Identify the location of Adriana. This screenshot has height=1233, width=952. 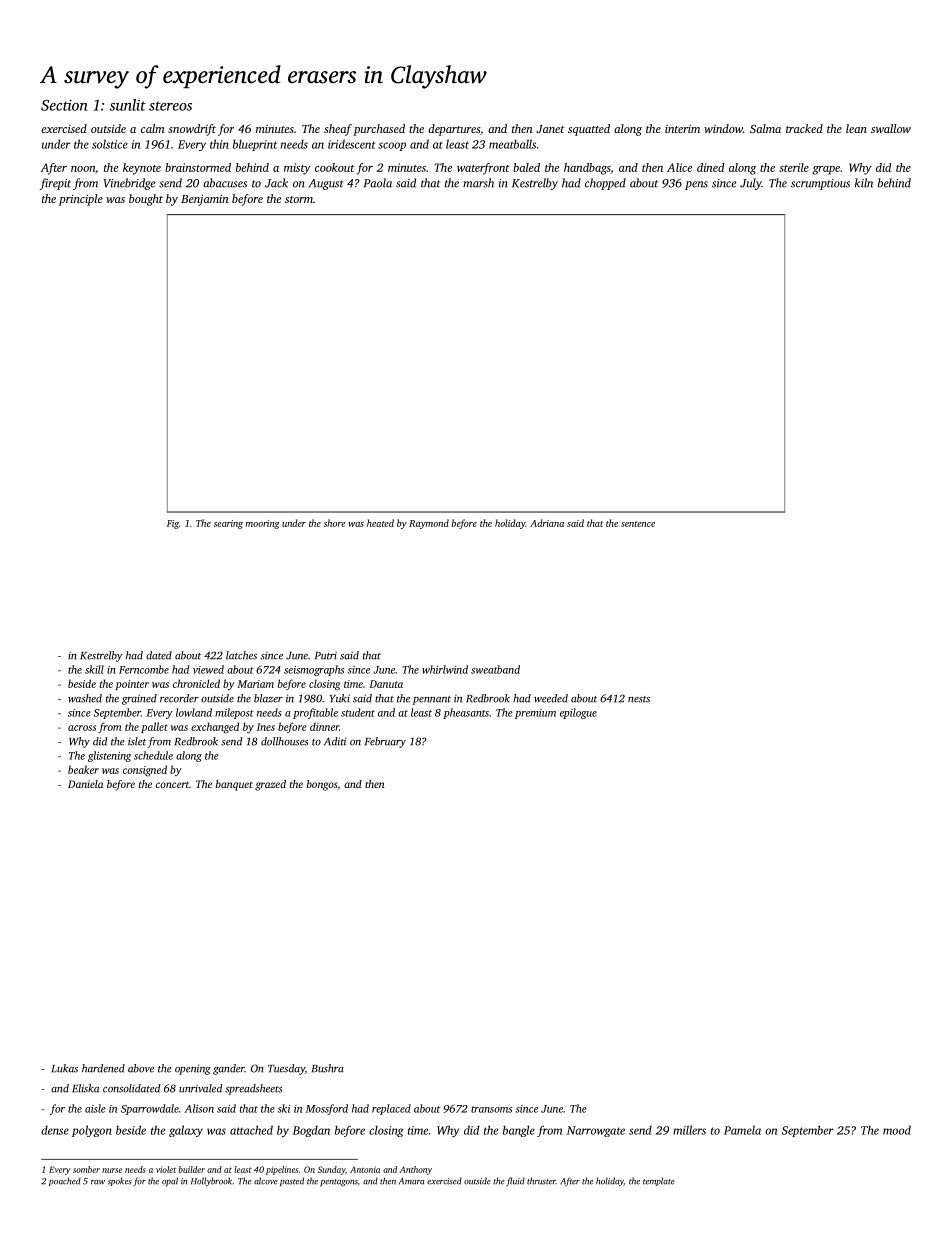
(547, 523).
